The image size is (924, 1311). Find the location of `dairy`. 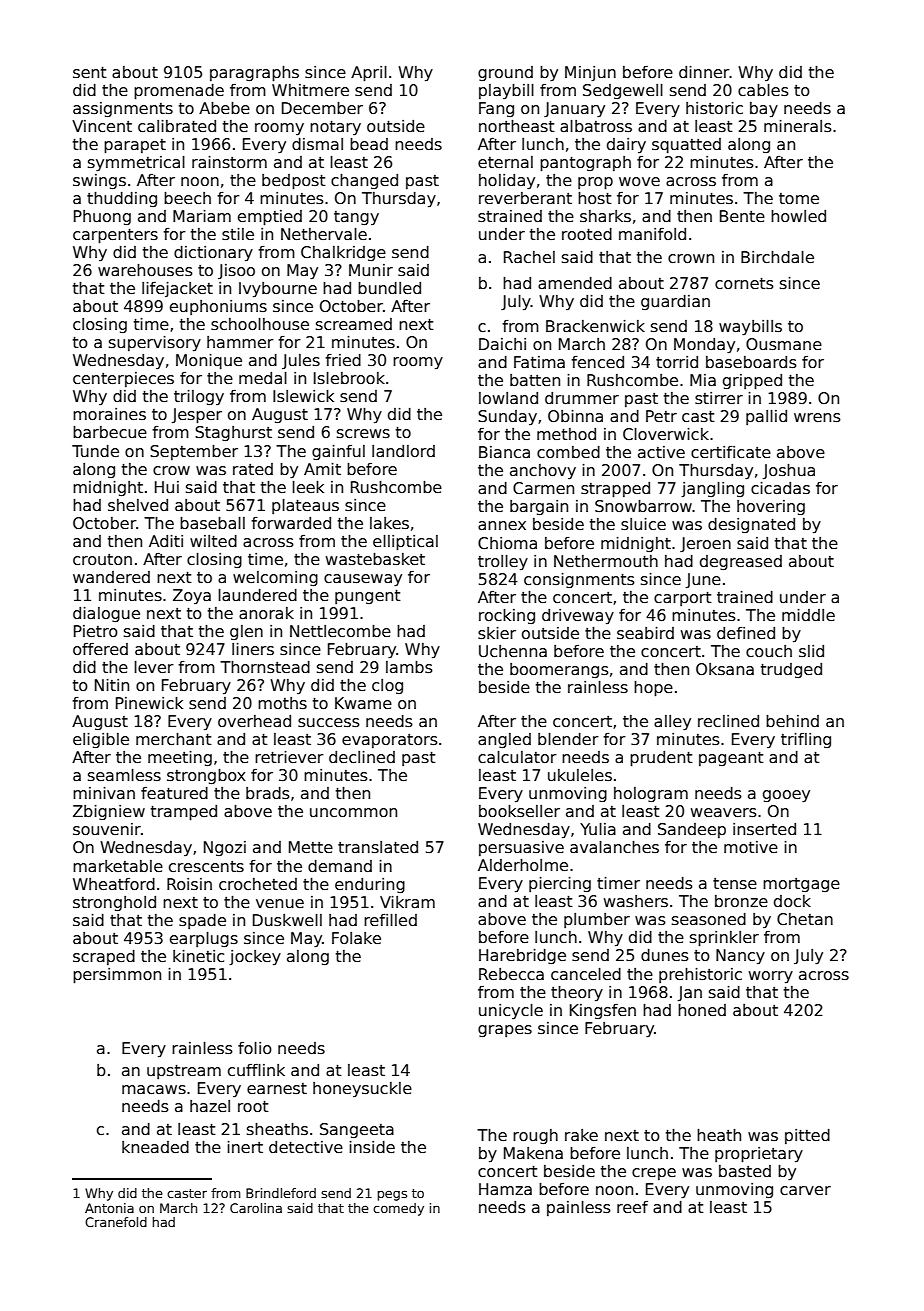

dairy is located at coordinates (626, 146).
